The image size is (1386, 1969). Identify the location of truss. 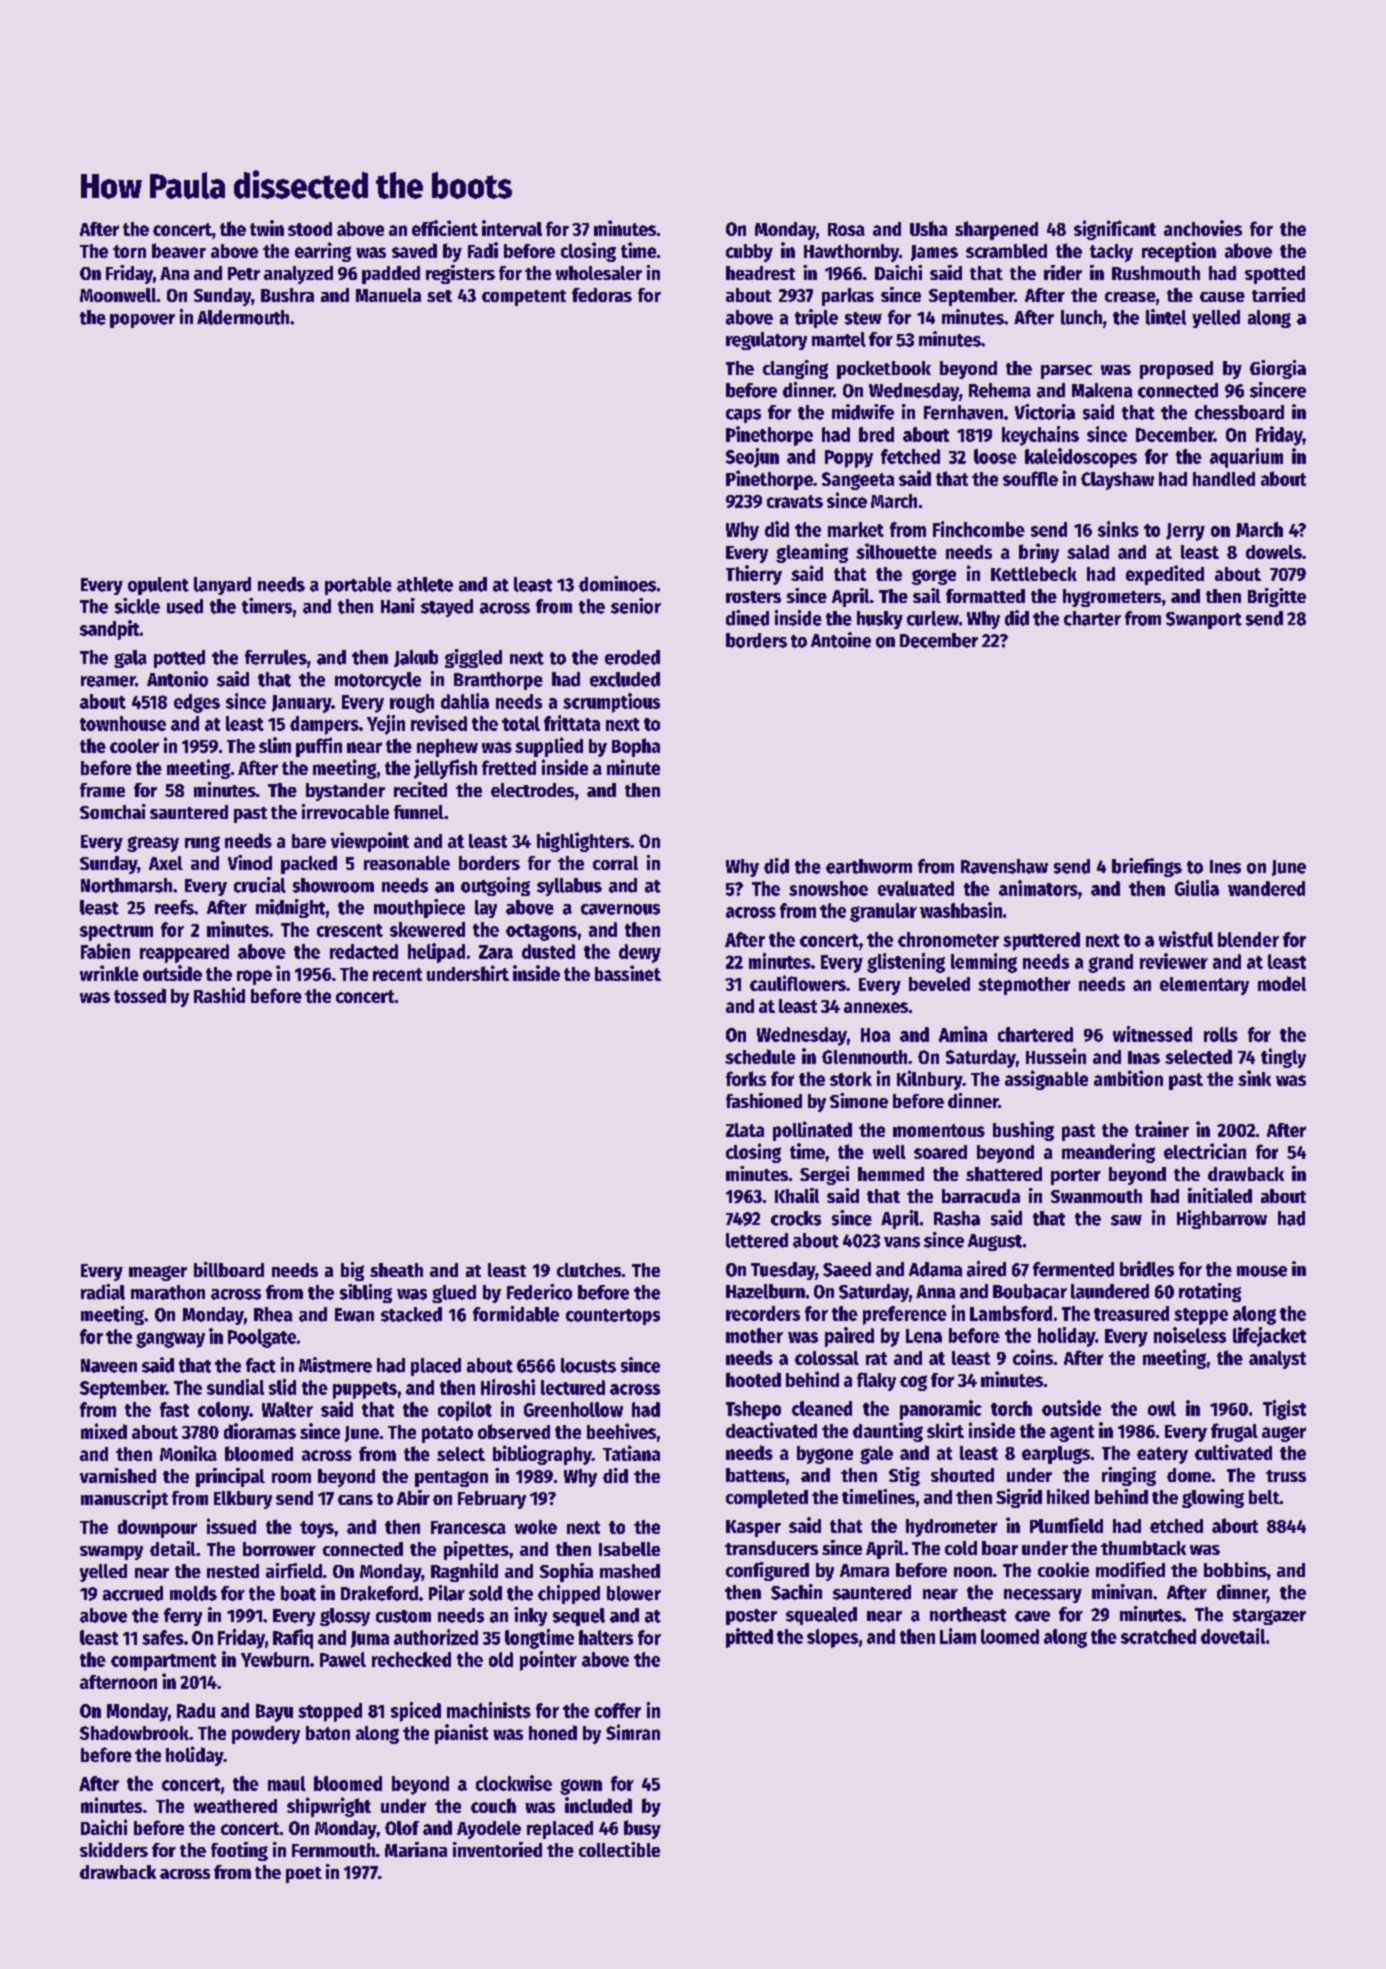
(1286, 1476).
